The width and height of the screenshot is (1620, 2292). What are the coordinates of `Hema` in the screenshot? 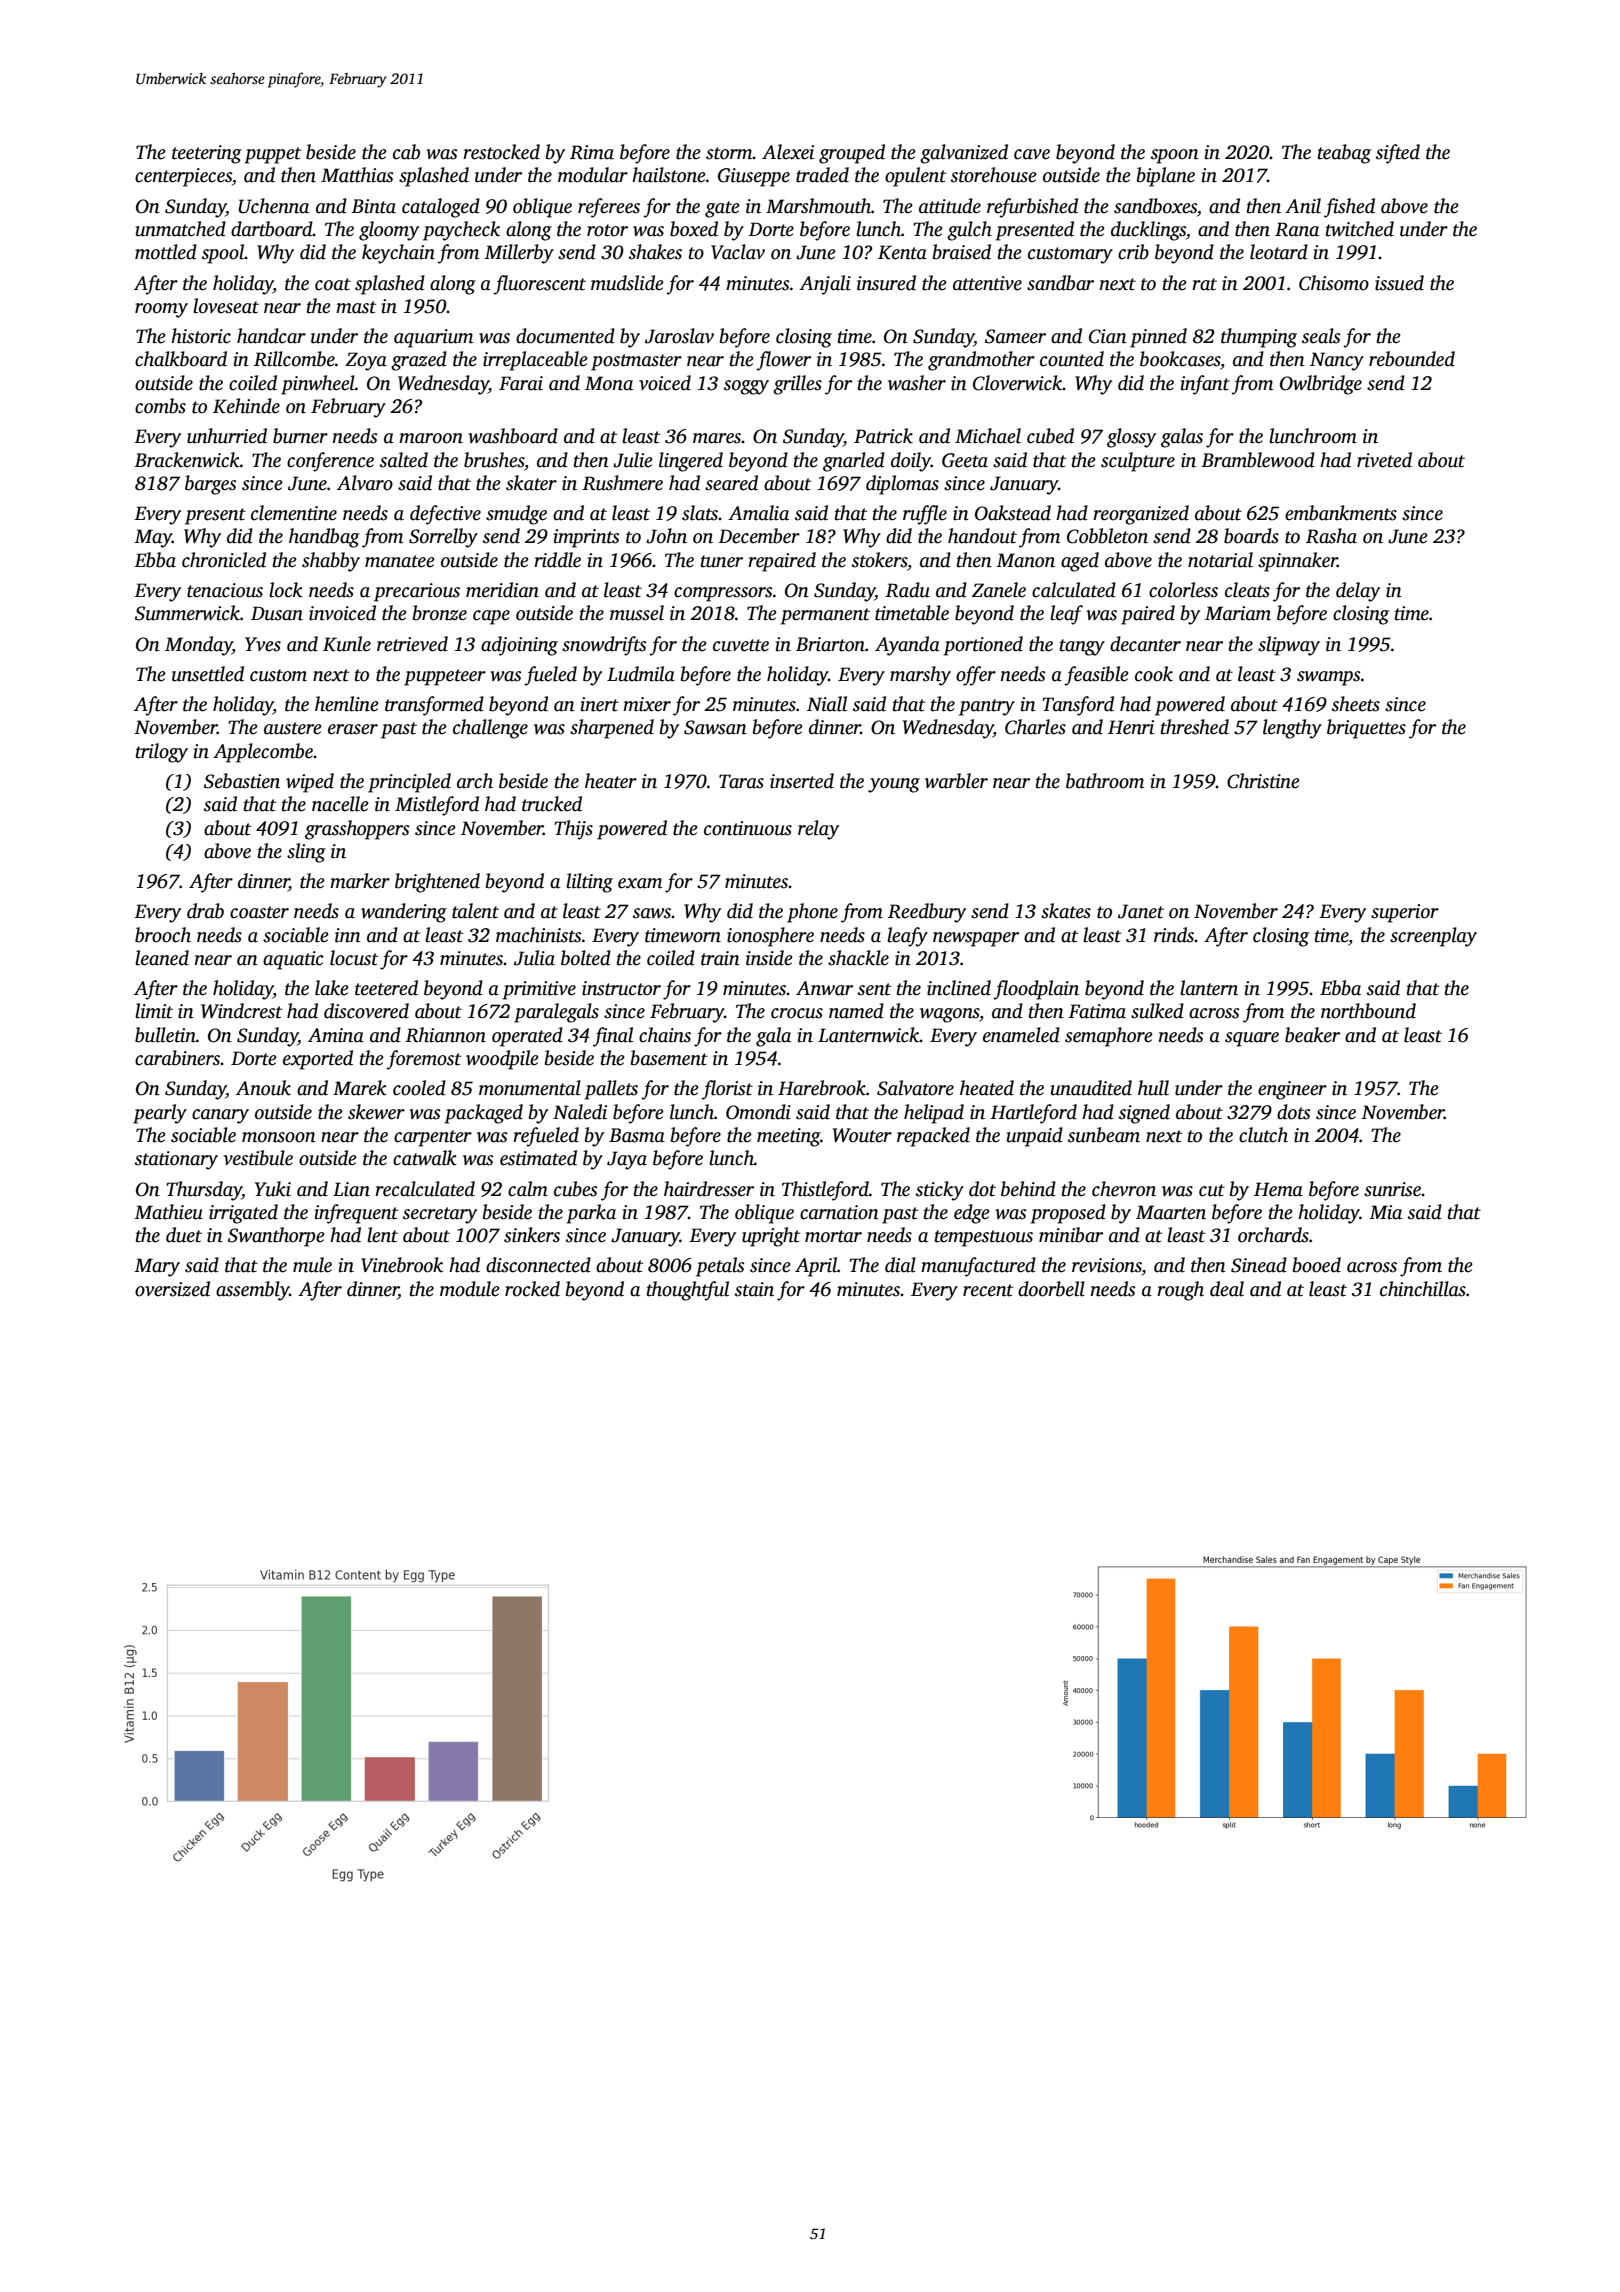 It's located at (1278, 1189).
